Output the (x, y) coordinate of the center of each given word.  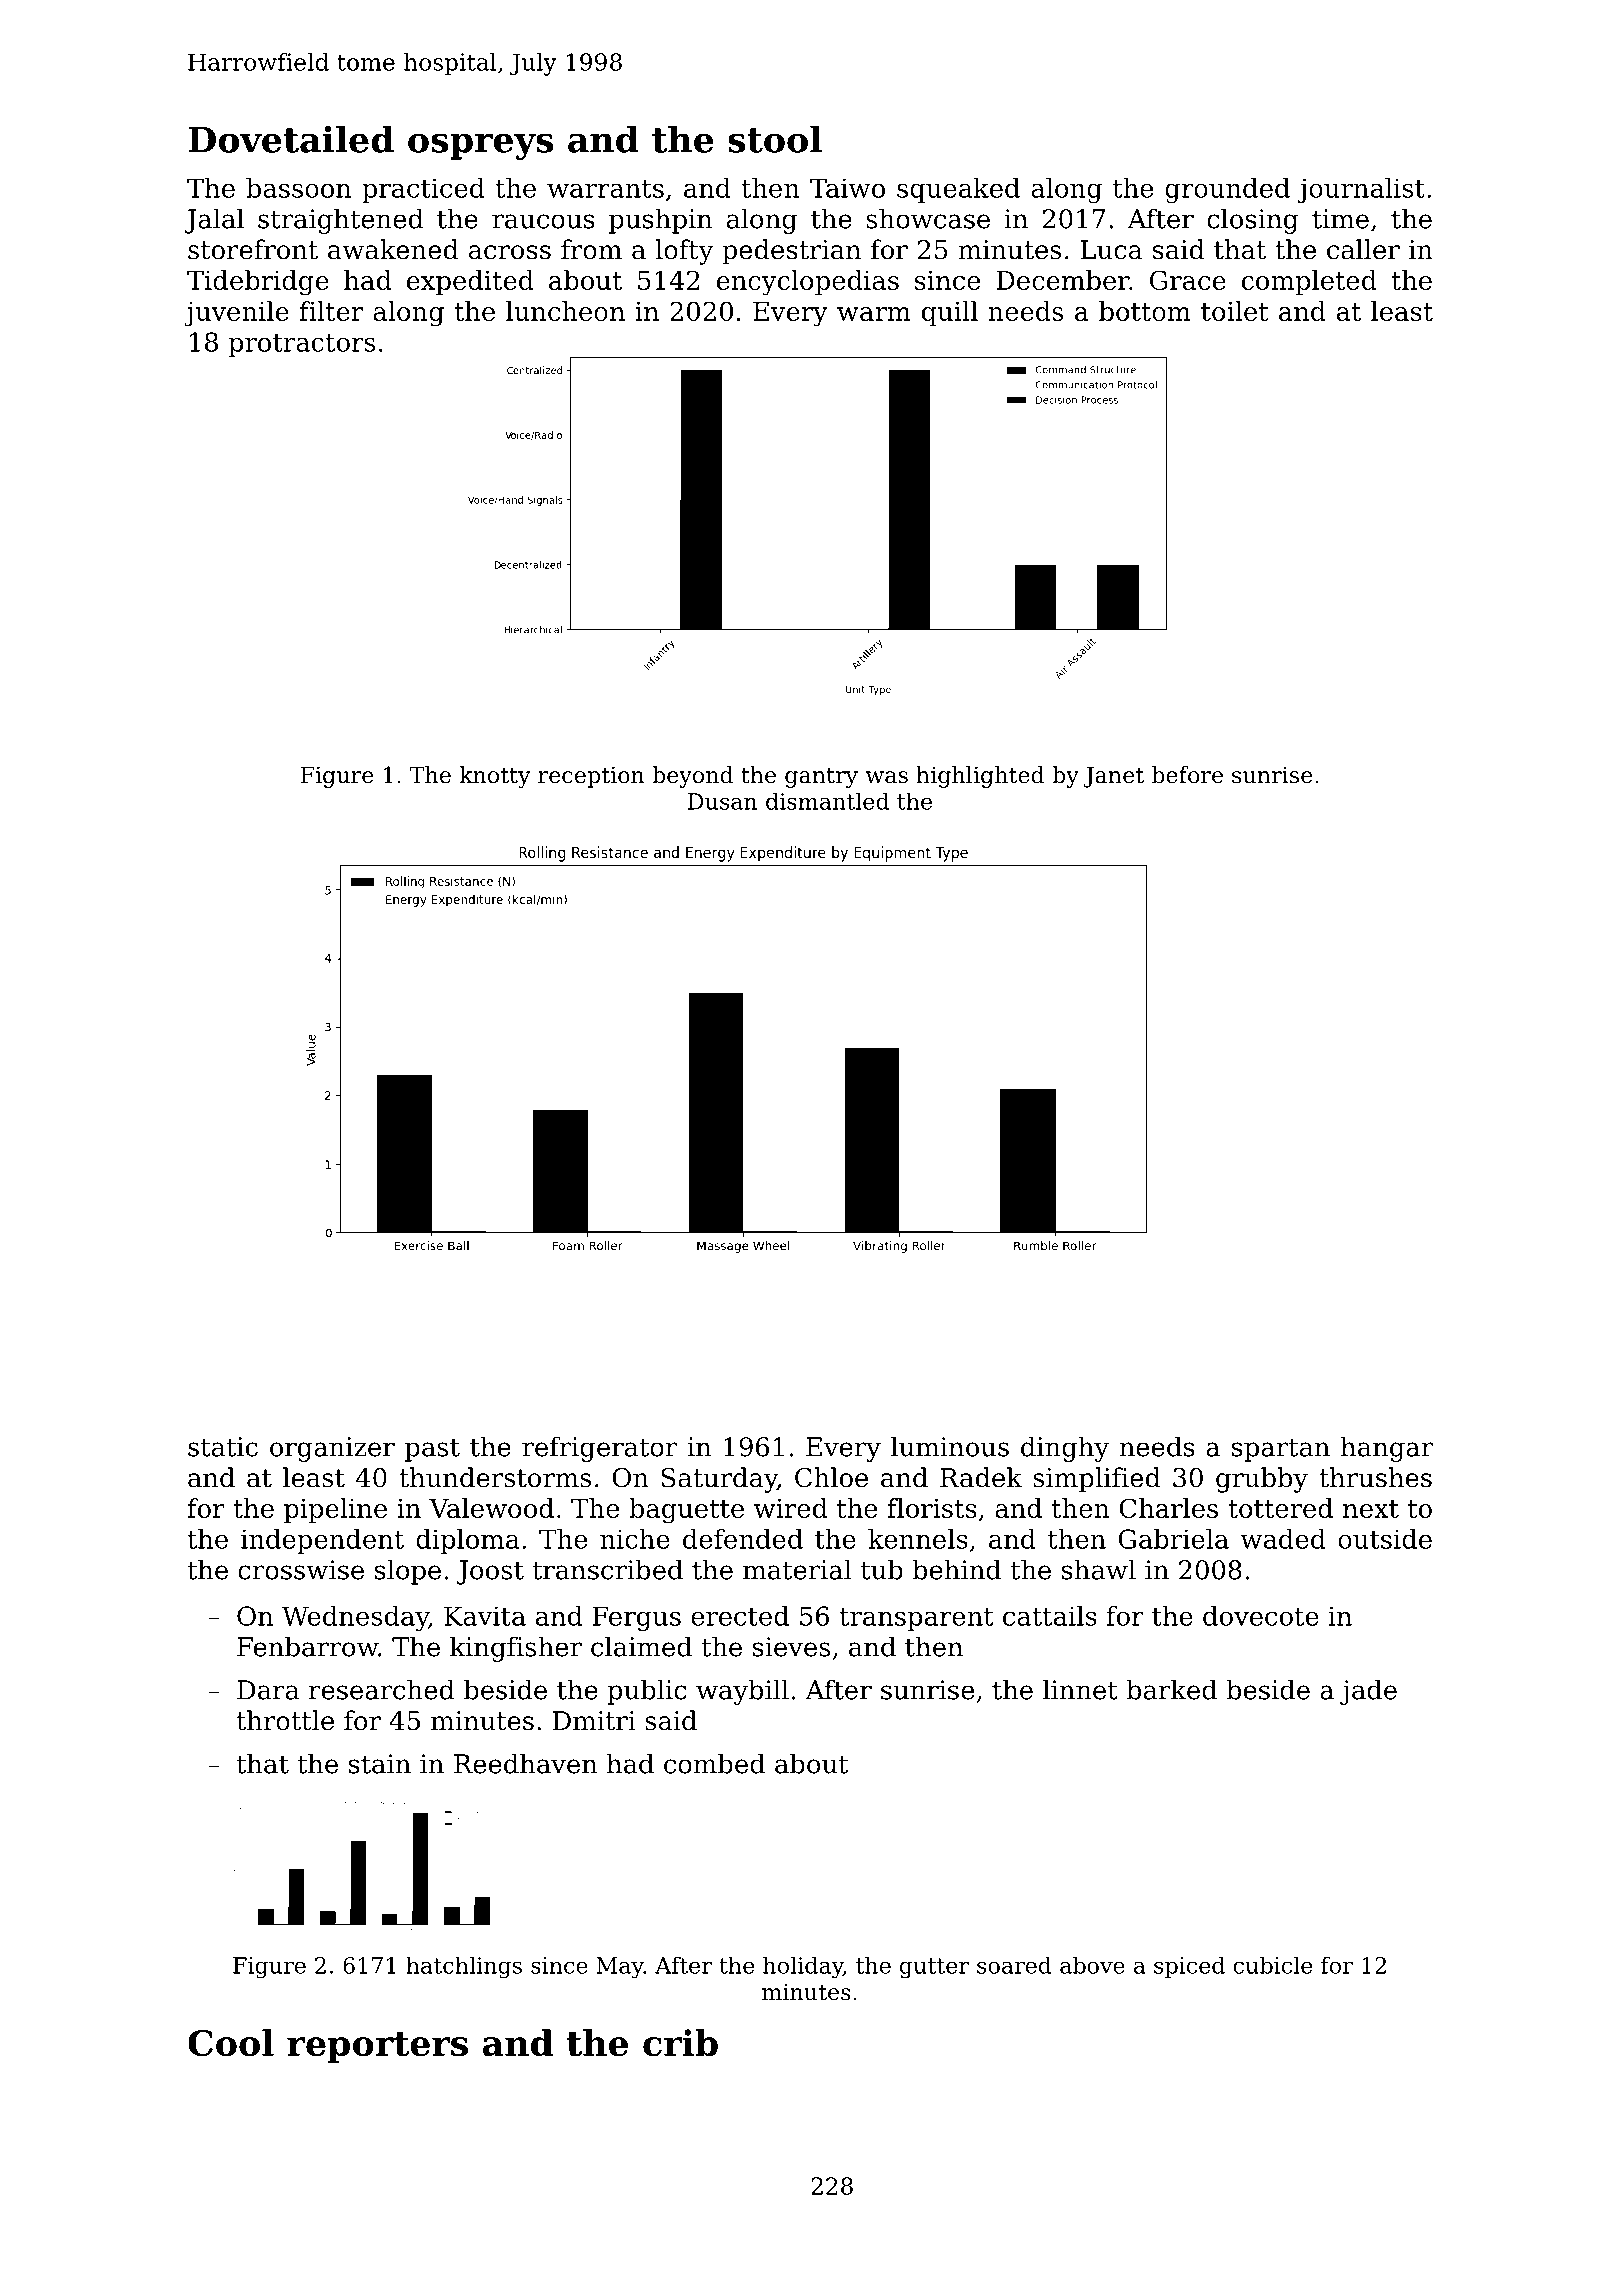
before (1187, 775)
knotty (495, 777)
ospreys (480, 146)
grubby (1262, 1480)
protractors (302, 345)
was (887, 777)
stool (775, 139)
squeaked (958, 190)
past (432, 1450)
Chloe (831, 1477)
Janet (1114, 777)
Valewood (491, 1508)
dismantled (827, 801)
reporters (377, 2047)
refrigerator (599, 1449)
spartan (1281, 1450)
